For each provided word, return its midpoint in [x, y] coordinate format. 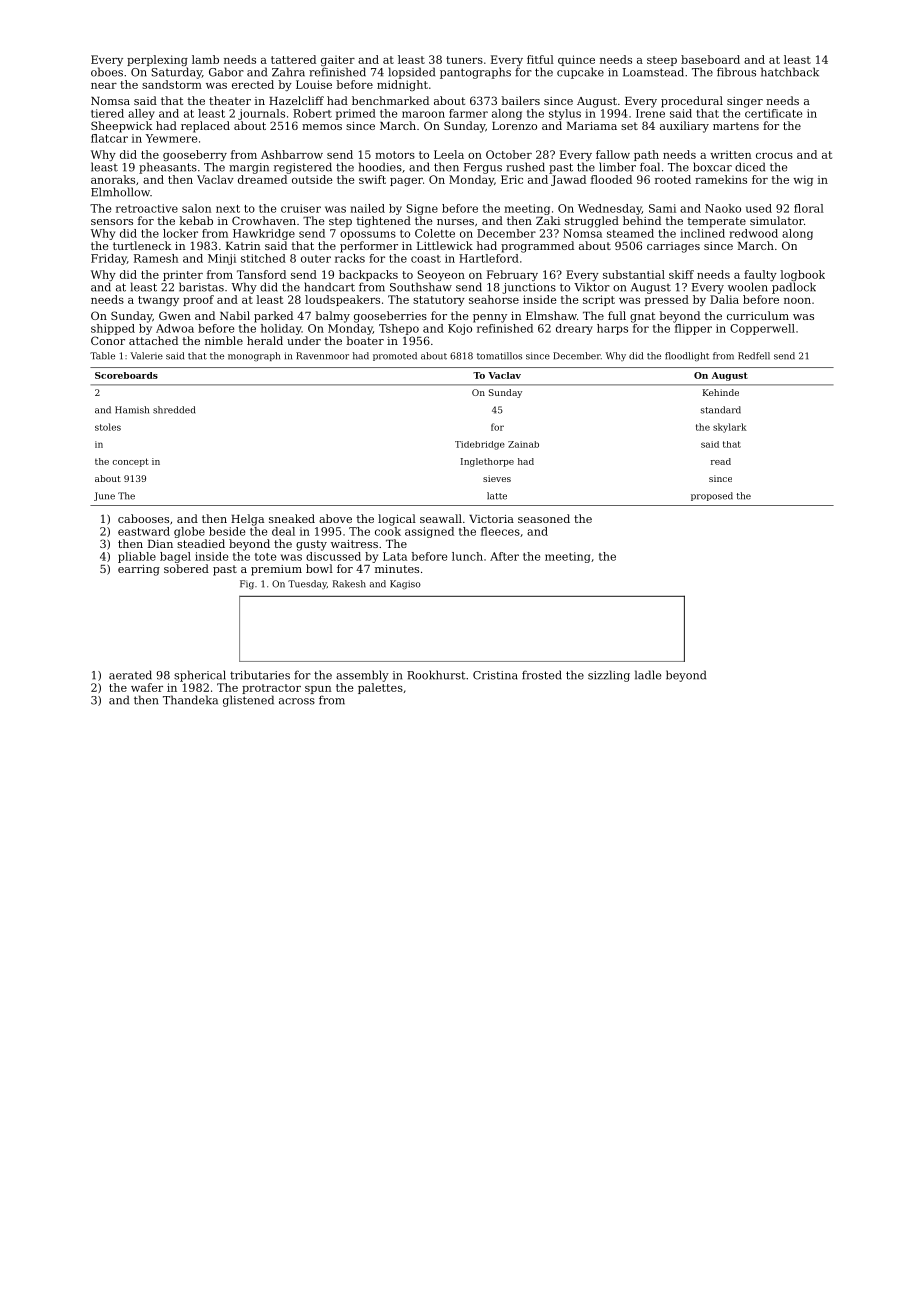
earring [139, 570]
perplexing [157, 60]
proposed [712, 496]
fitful [540, 59]
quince [576, 60]
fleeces [500, 531]
